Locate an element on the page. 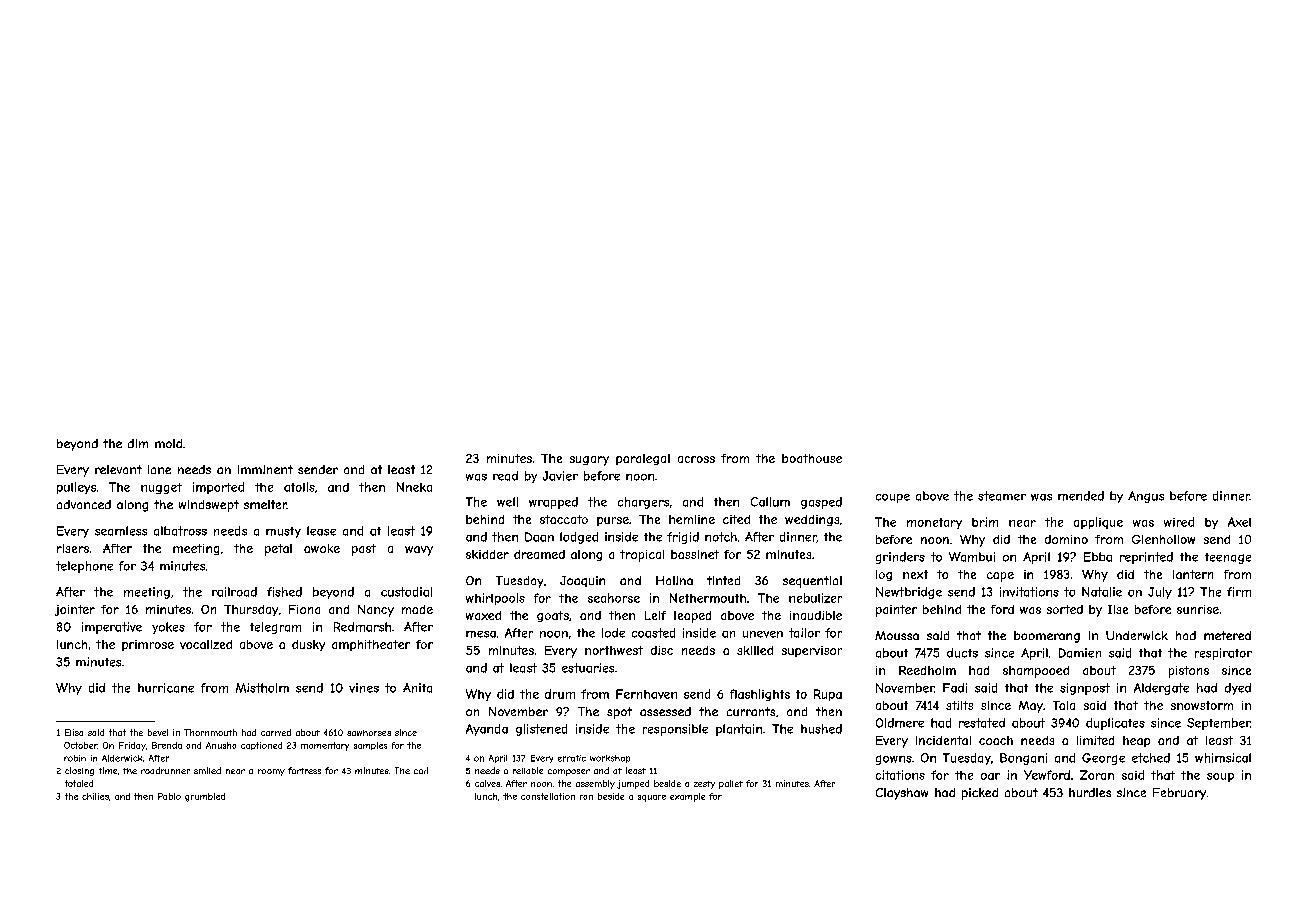  boathouse is located at coordinates (812, 458).
